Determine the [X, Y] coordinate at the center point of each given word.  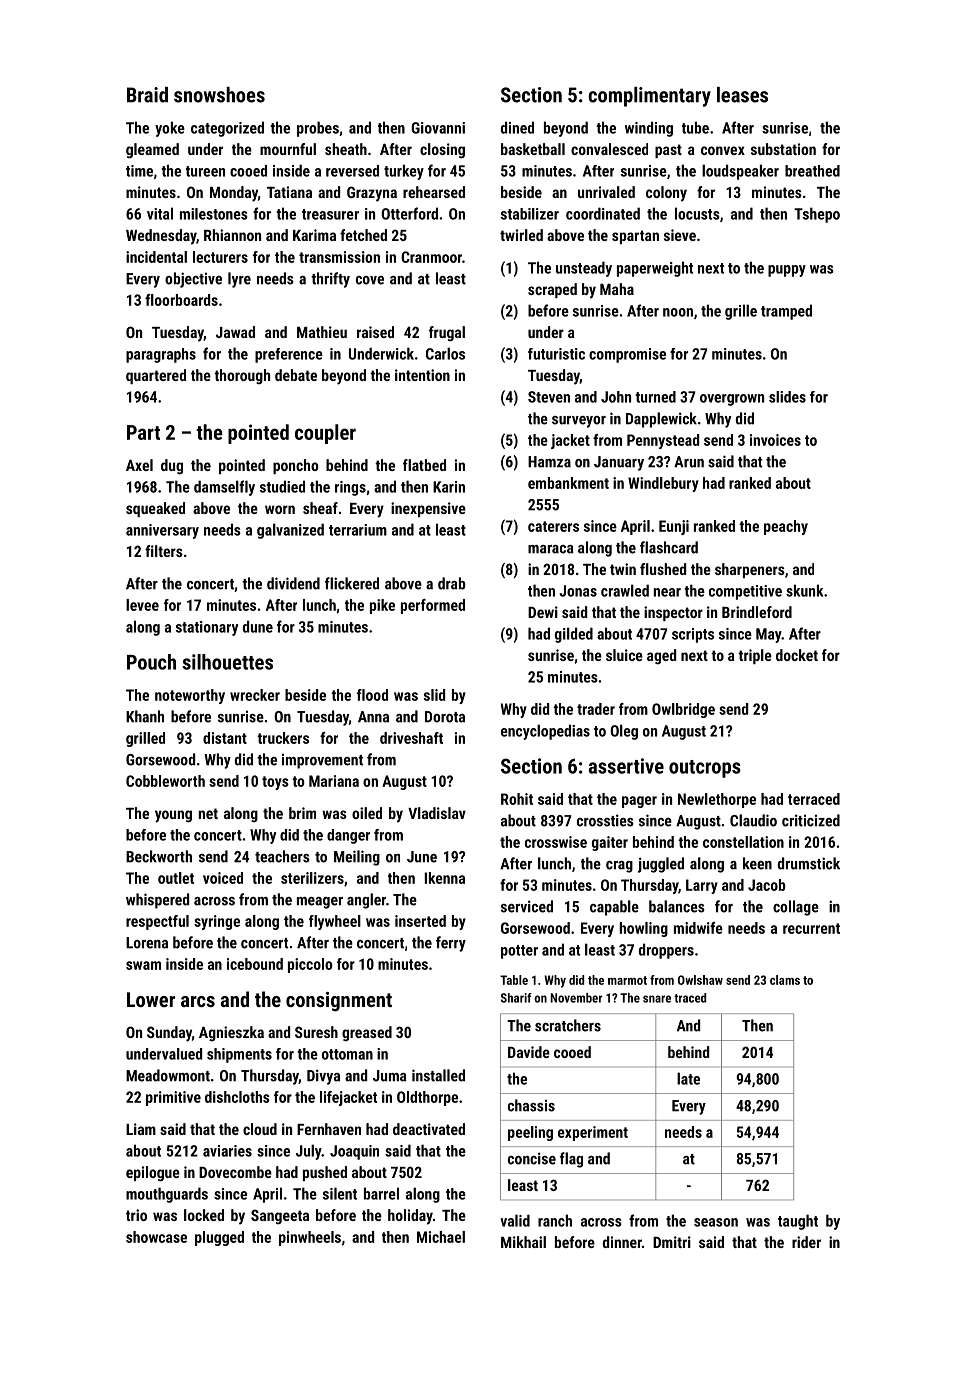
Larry [702, 886]
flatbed [424, 465]
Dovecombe [235, 1172]
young [173, 816]
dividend [293, 583]
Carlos [445, 353]
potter [519, 952]
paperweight [655, 269]
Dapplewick [661, 420]
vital [160, 213]
